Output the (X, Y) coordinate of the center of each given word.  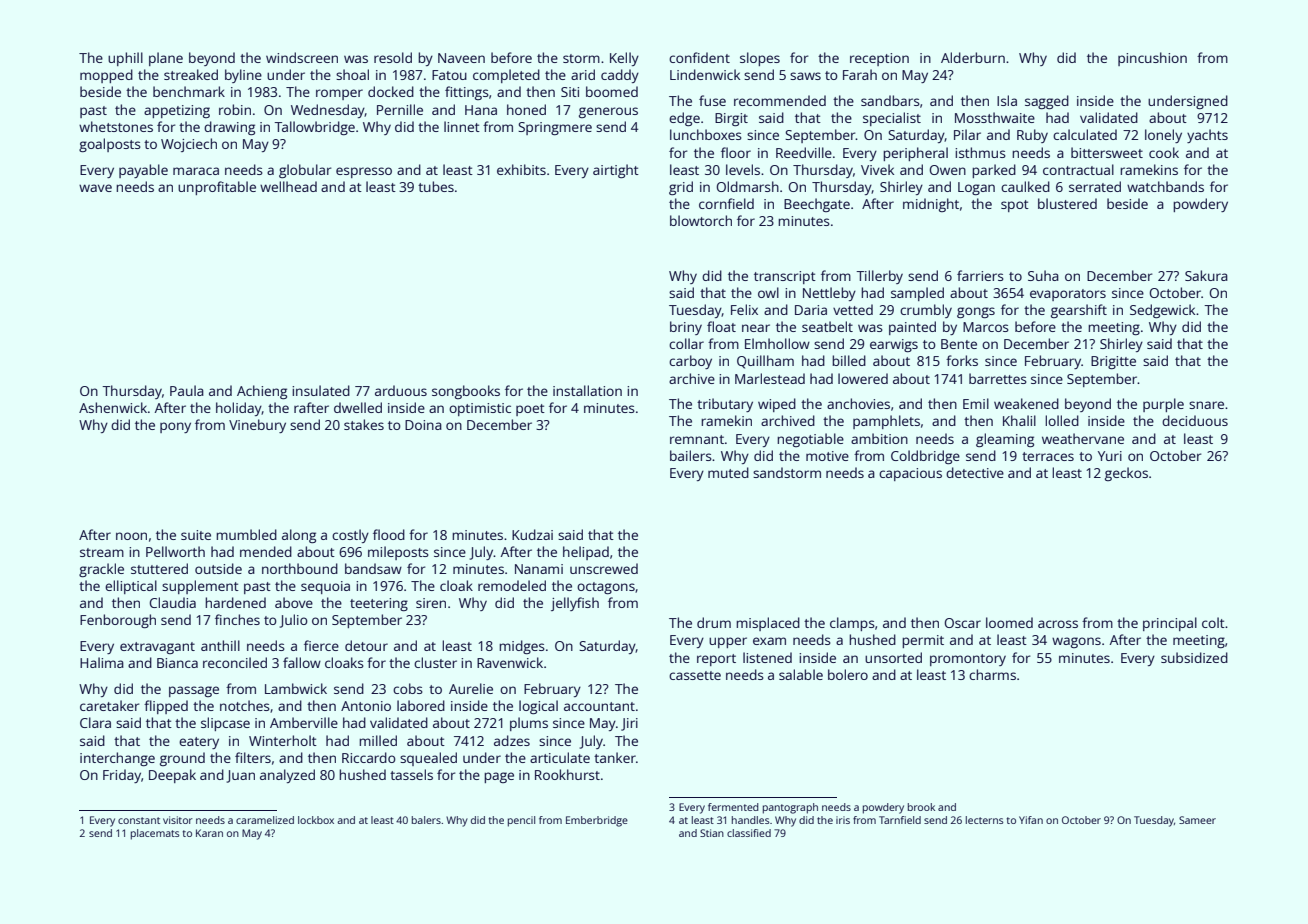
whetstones (116, 126)
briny (686, 328)
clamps (852, 624)
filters (253, 757)
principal (1170, 624)
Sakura (1206, 275)
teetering (379, 604)
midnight (931, 205)
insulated (321, 390)
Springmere (555, 128)
